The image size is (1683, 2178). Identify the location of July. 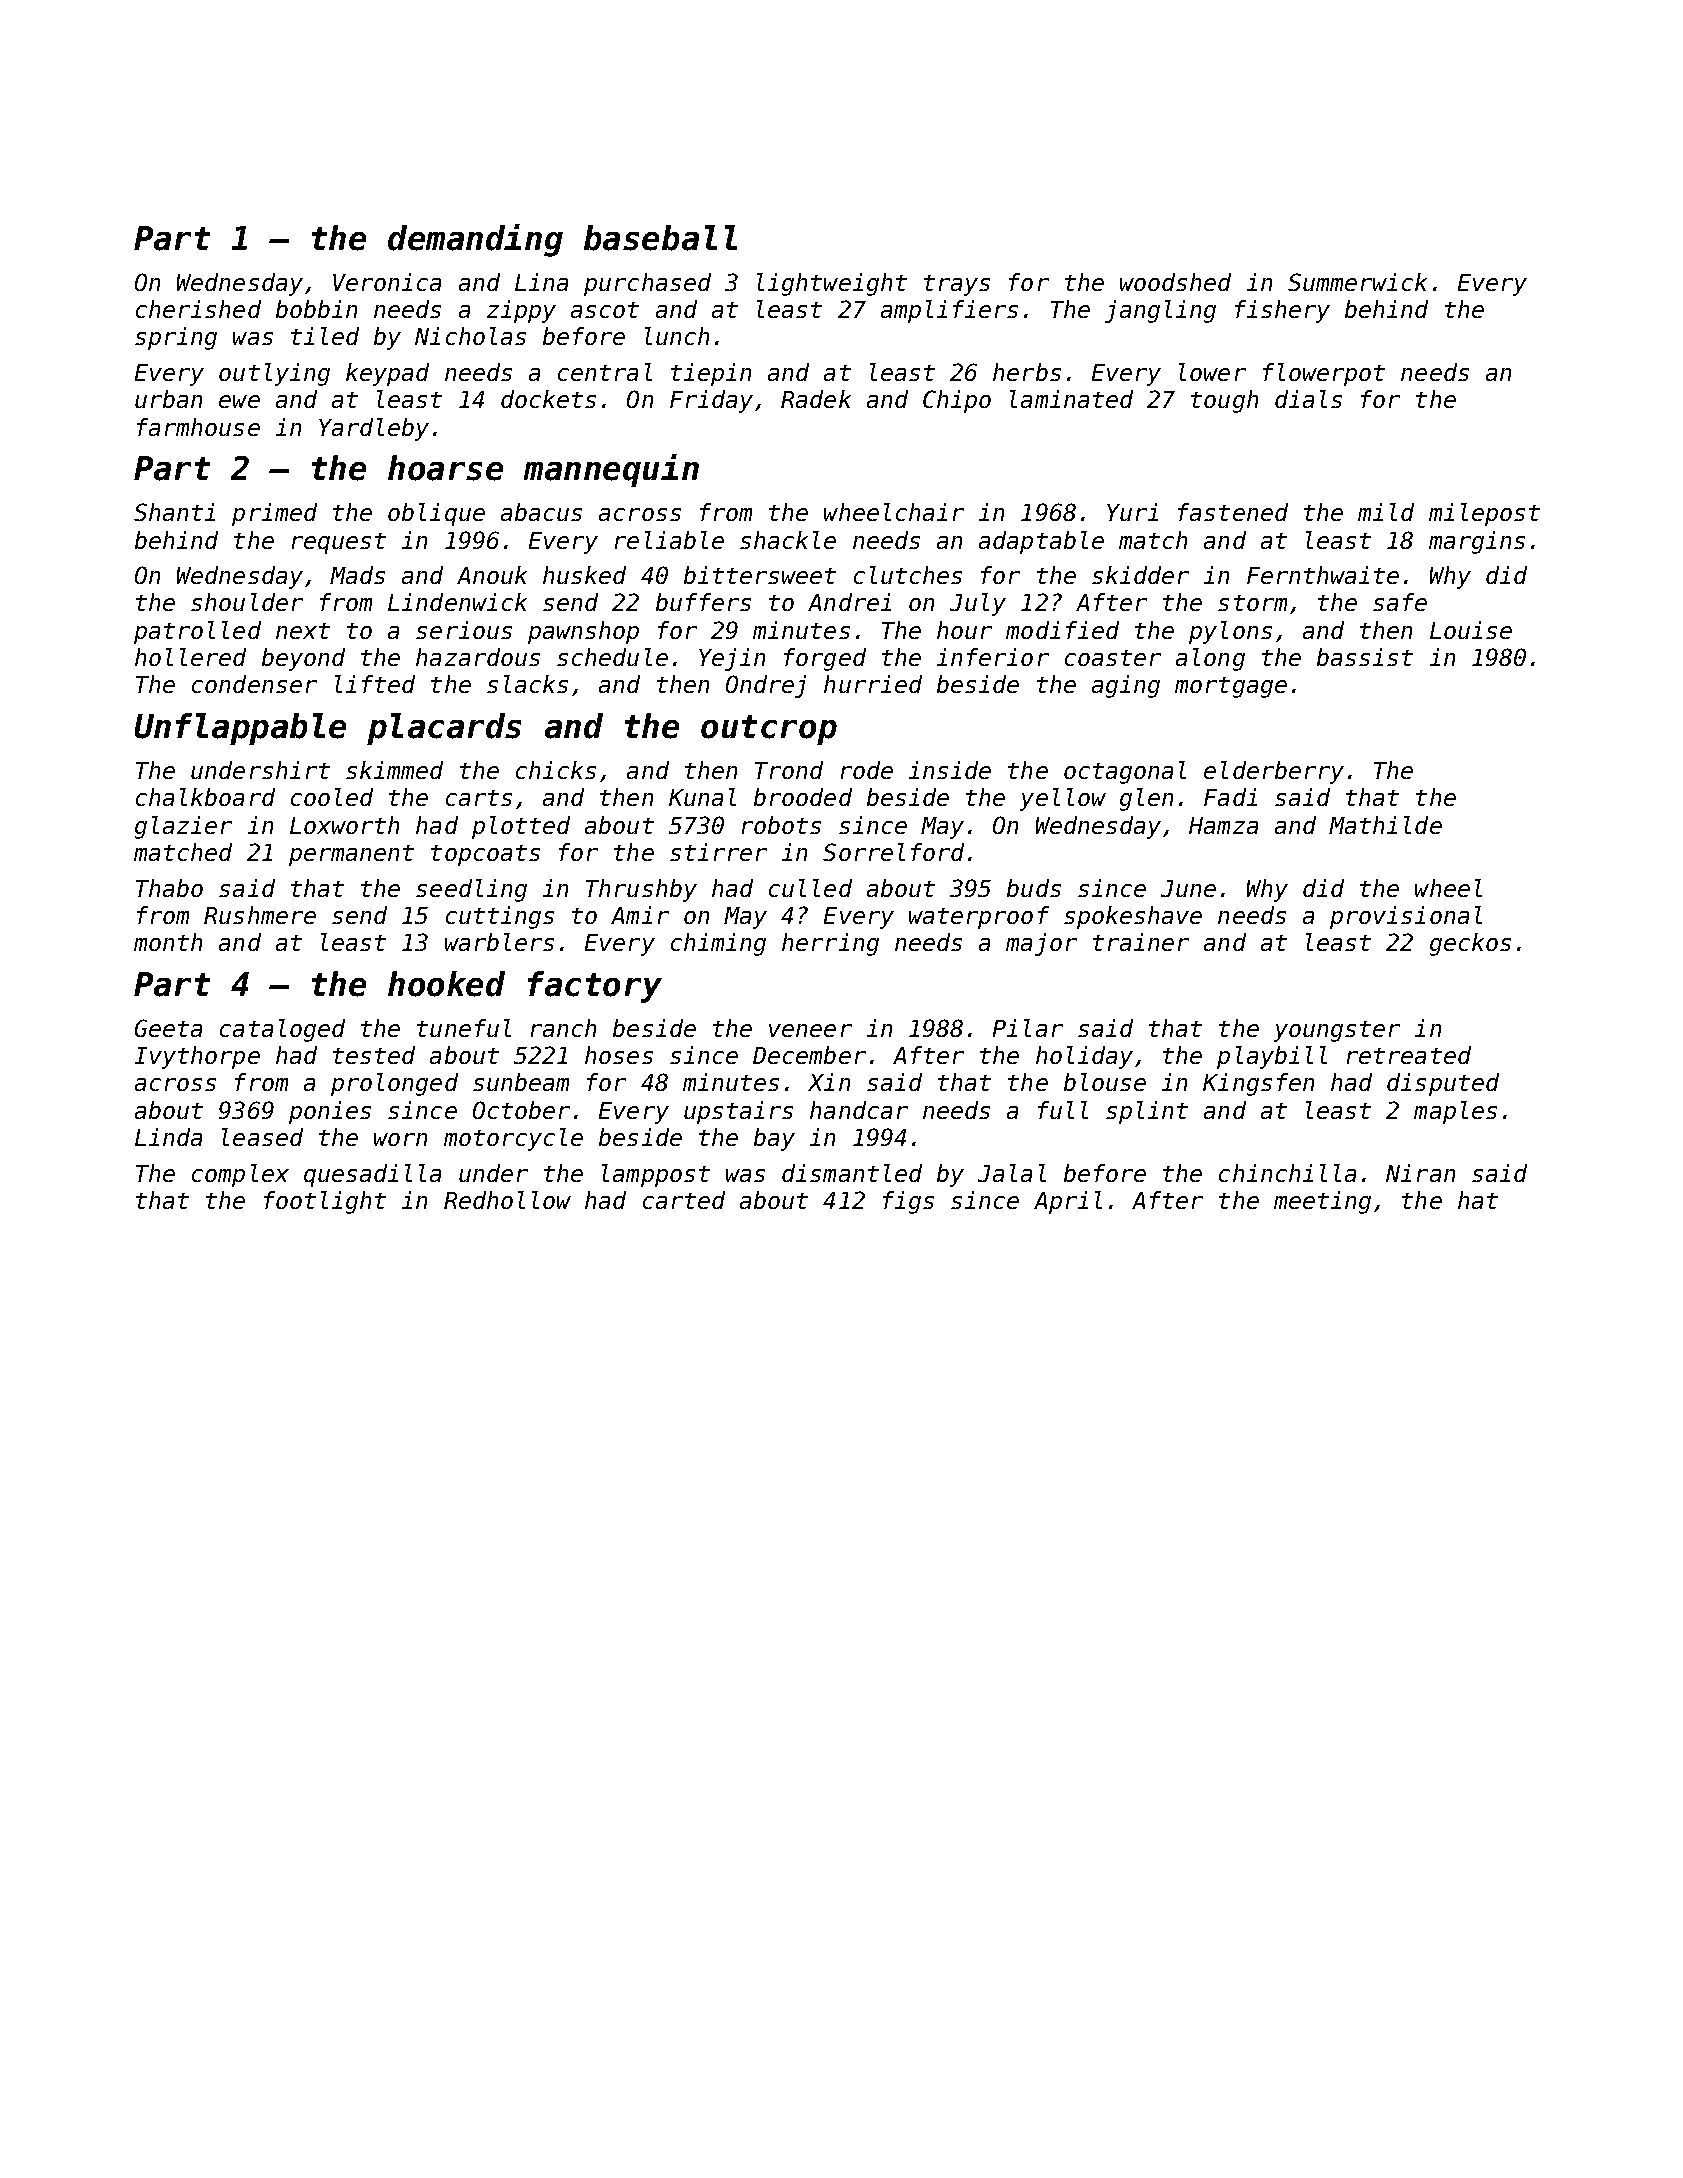
(978, 604).
